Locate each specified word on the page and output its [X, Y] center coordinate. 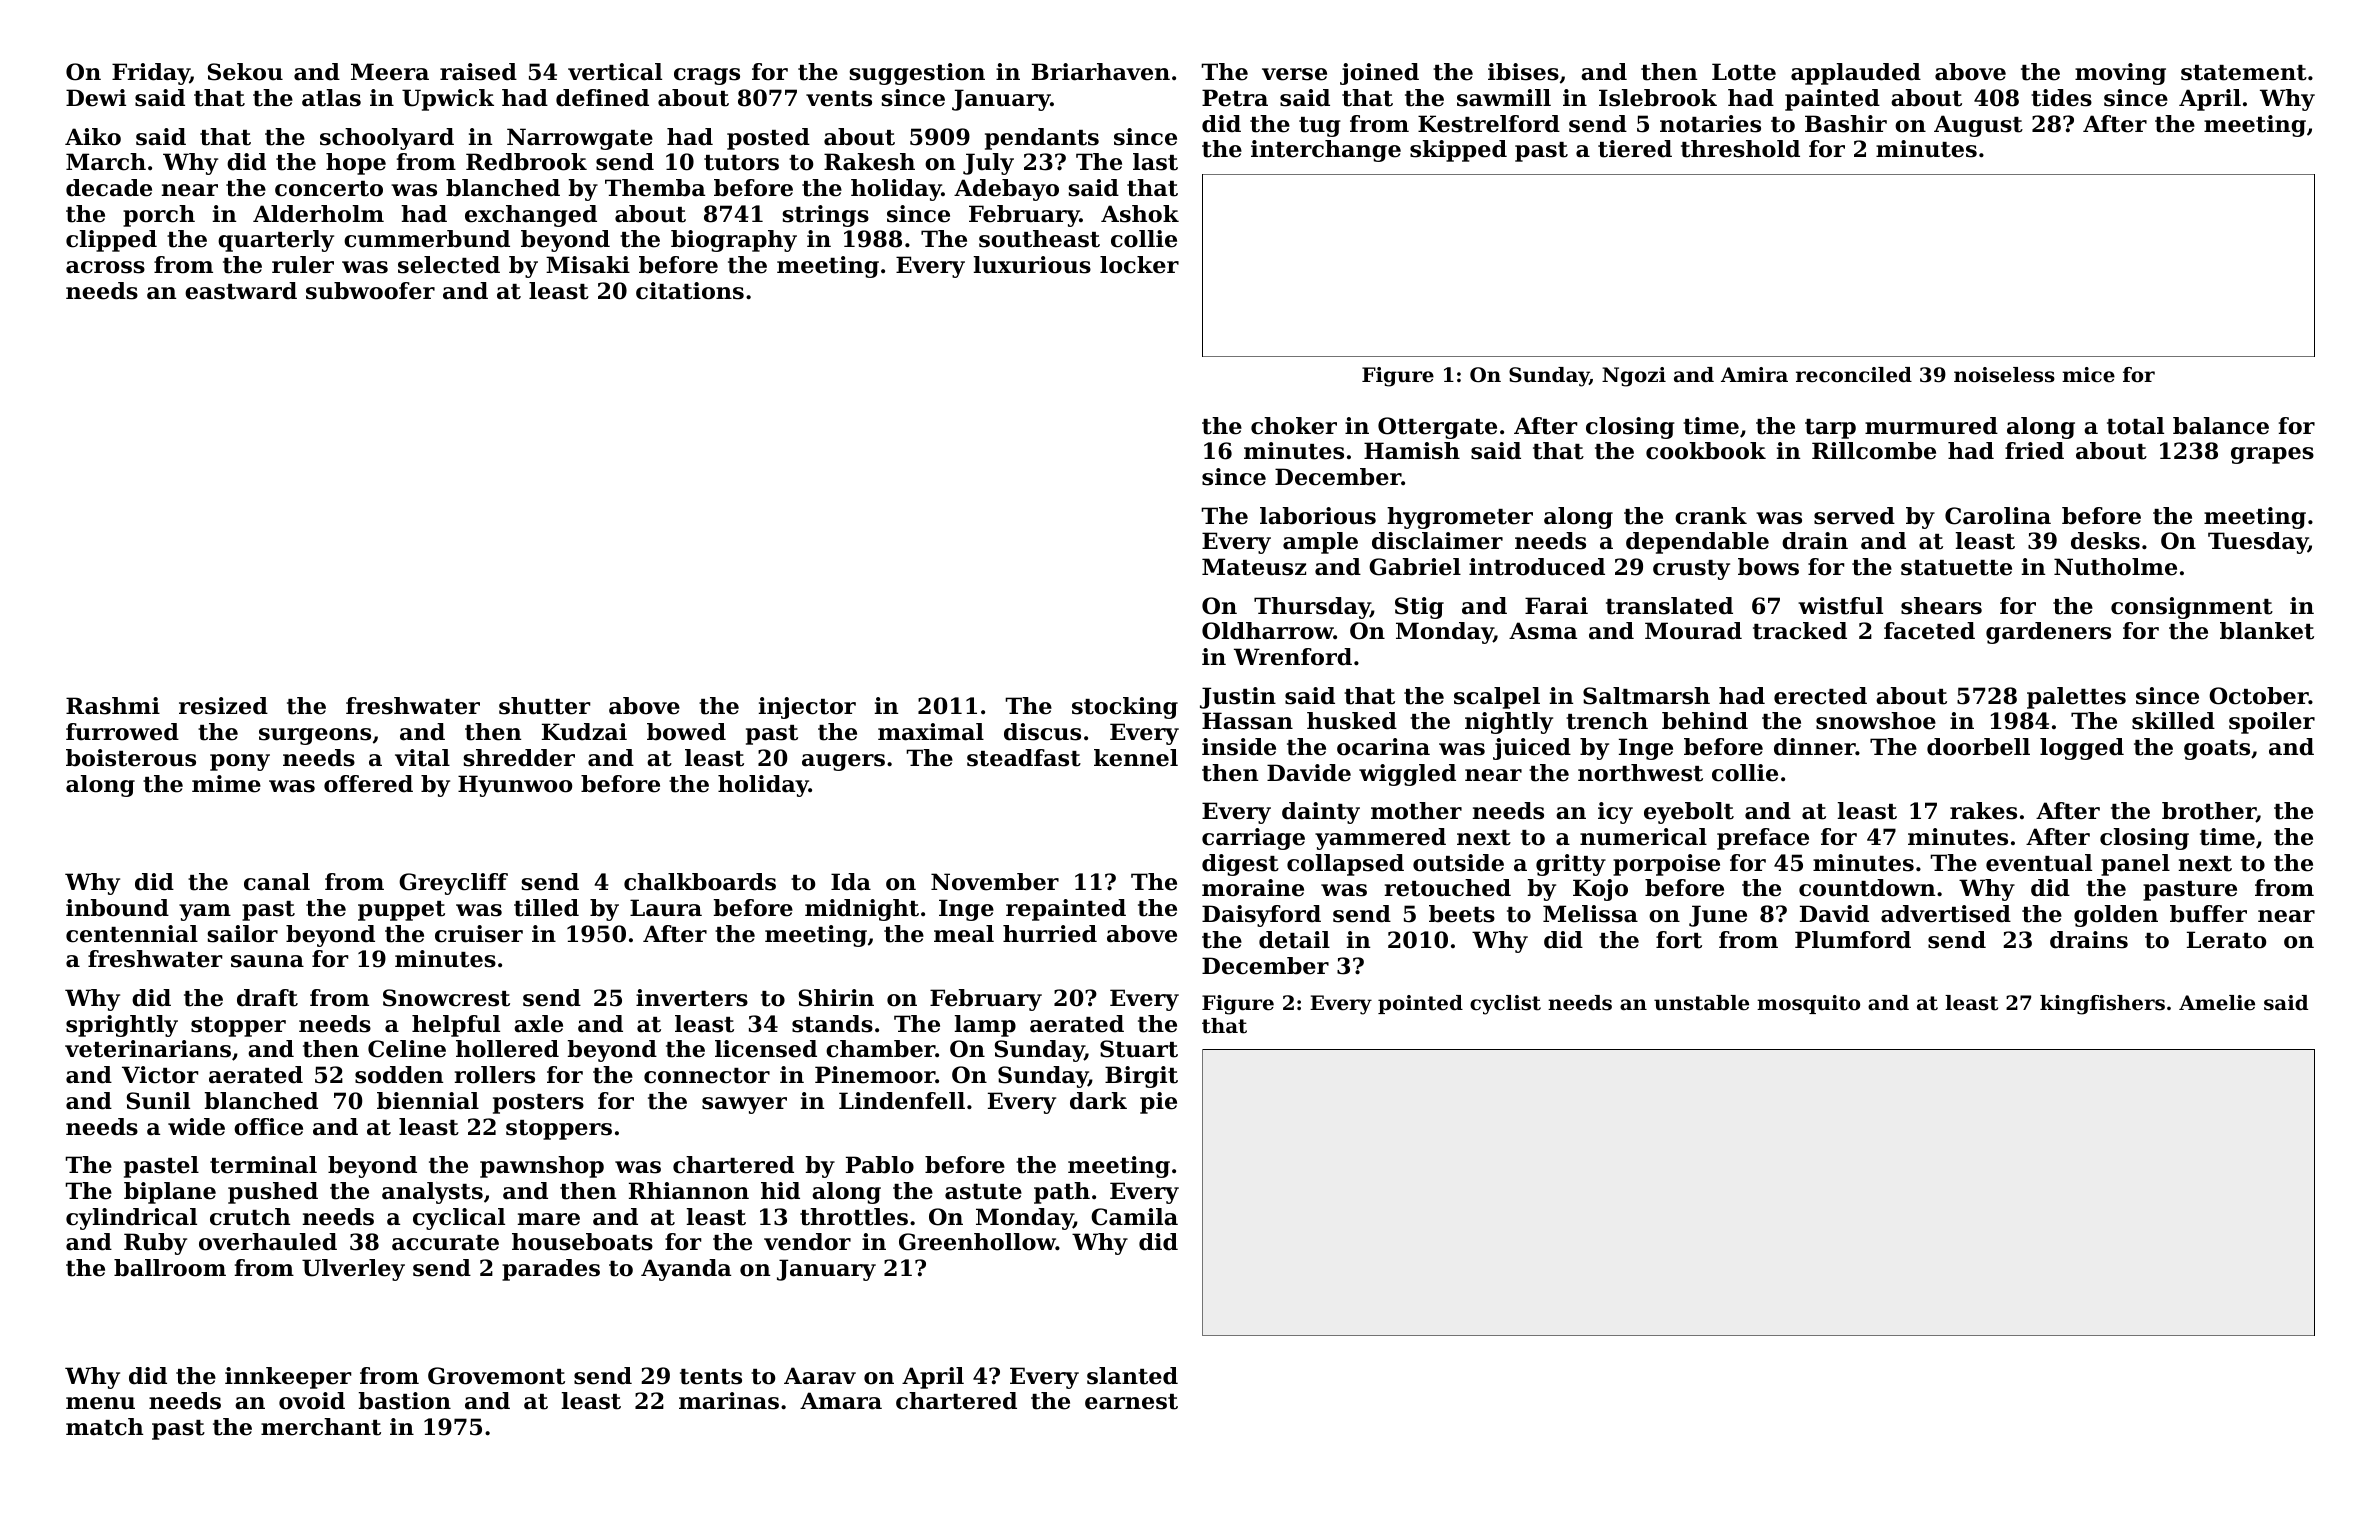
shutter [545, 706]
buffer [2208, 914]
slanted [1132, 1376]
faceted [1929, 631]
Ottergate [1437, 428]
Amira [1754, 374]
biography [734, 241]
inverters [692, 998]
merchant [321, 1427]
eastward [241, 291]
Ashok [1140, 214]
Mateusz [1254, 567]
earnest [1131, 1402]
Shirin [836, 998]
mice [2088, 374]
